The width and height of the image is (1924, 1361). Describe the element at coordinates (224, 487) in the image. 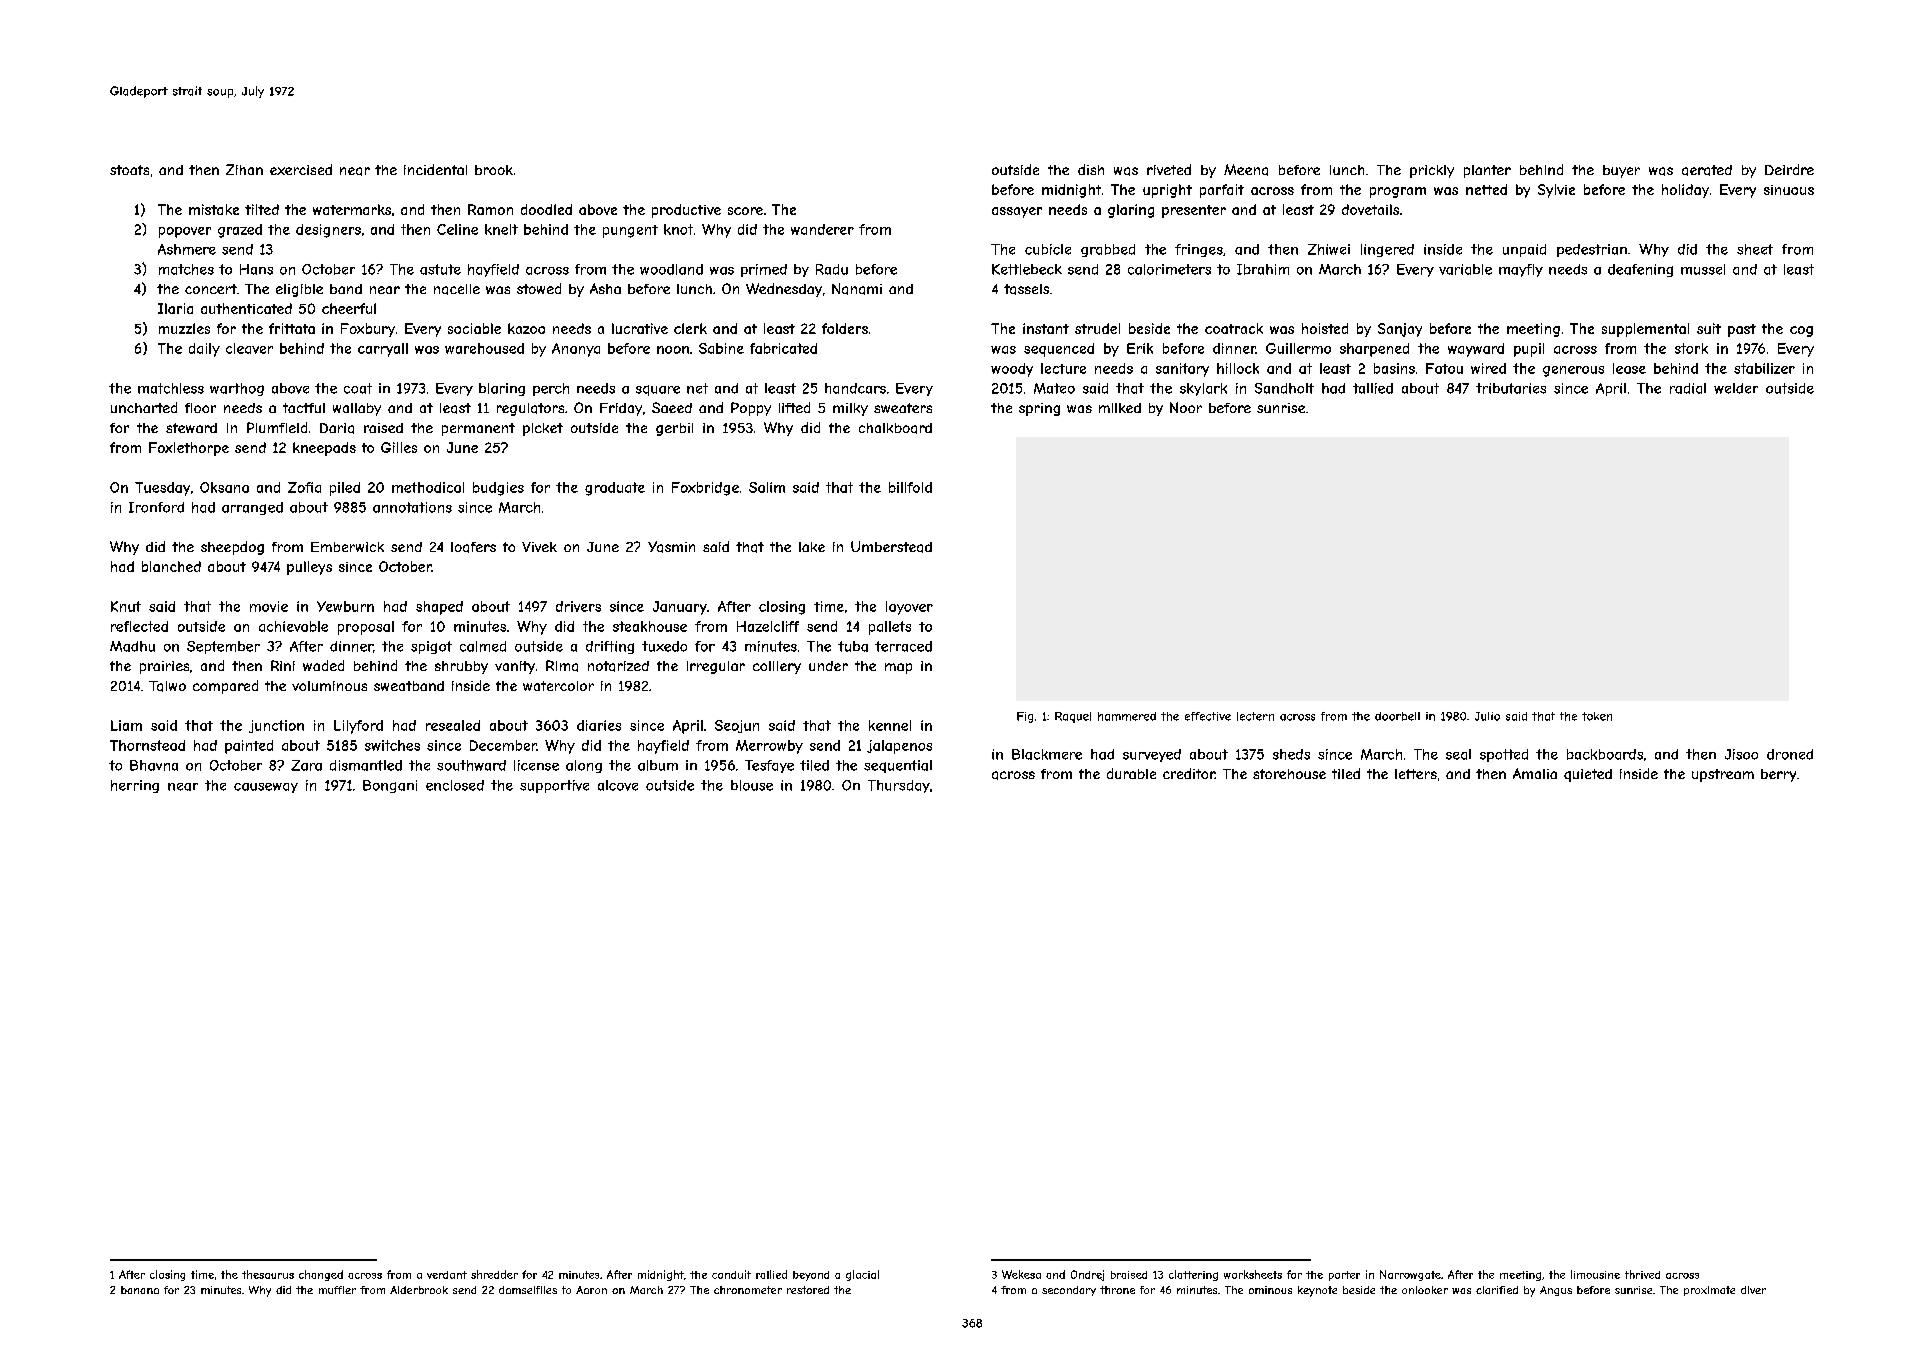

I see `Oksana` at that location.
